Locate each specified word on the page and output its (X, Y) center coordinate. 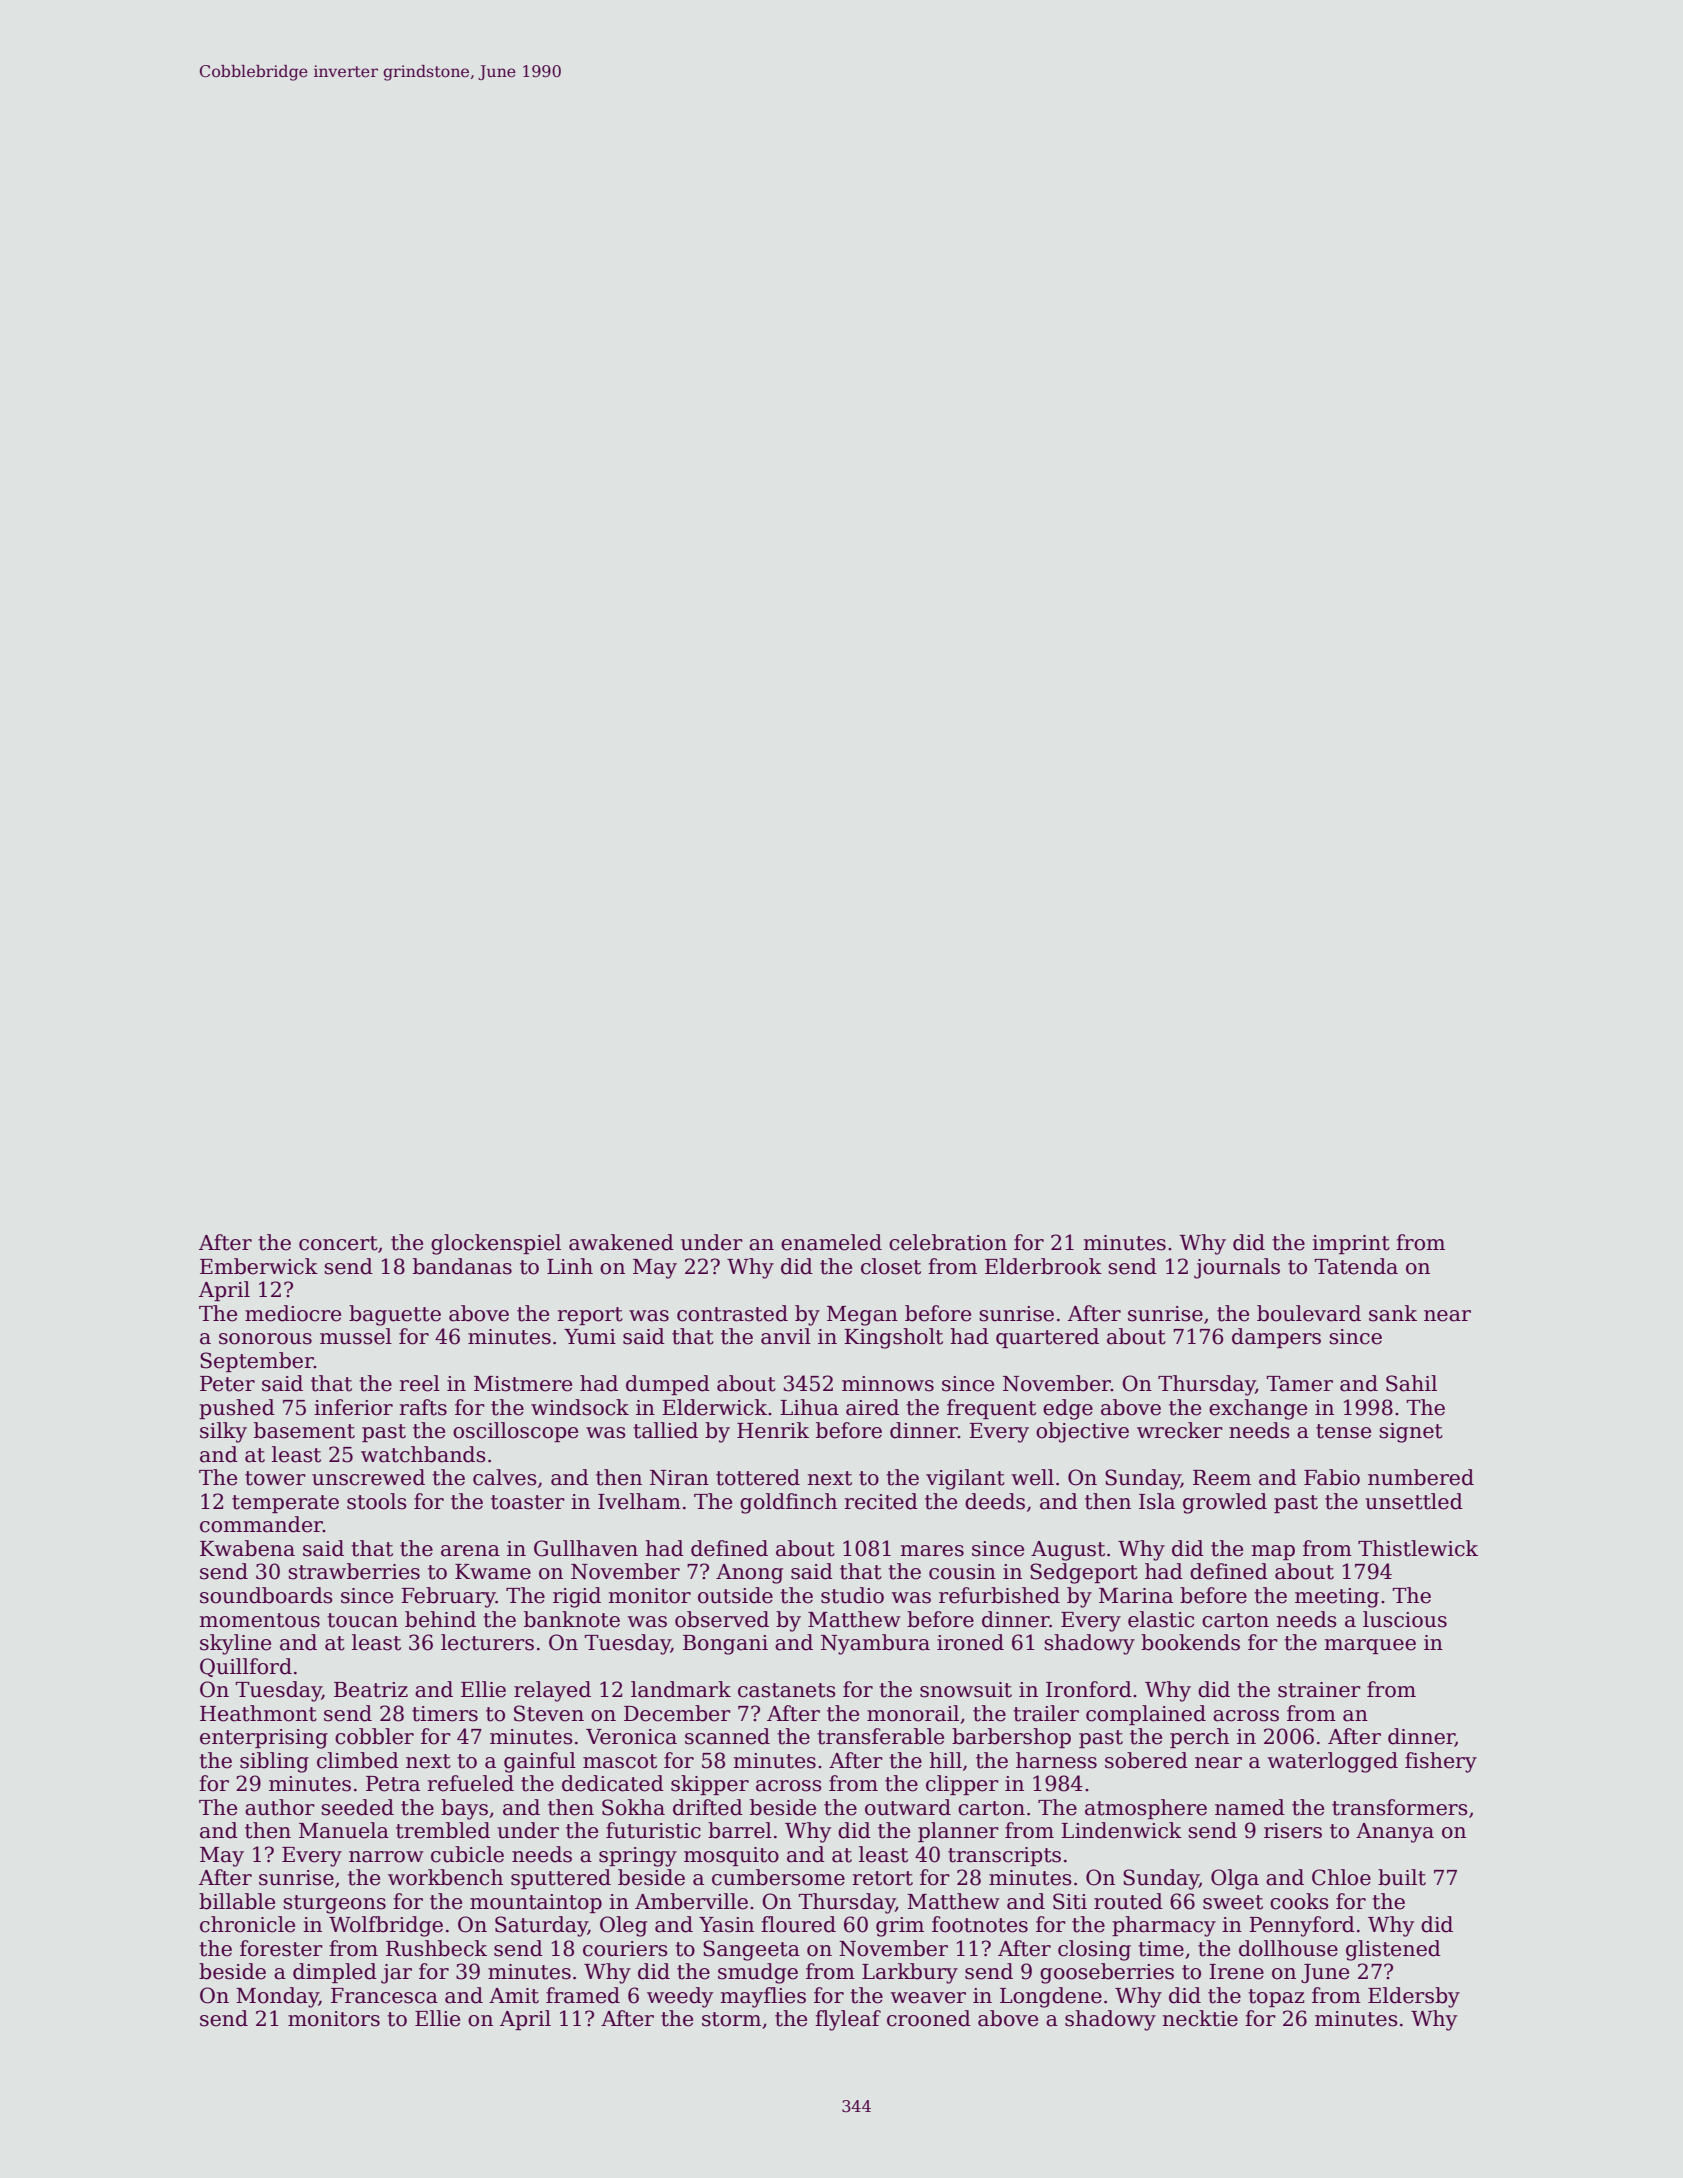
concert (338, 1243)
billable (237, 1901)
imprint (1351, 1244)
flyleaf (848, 2020)
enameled (831, 1242)
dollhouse (1288, 1948)
